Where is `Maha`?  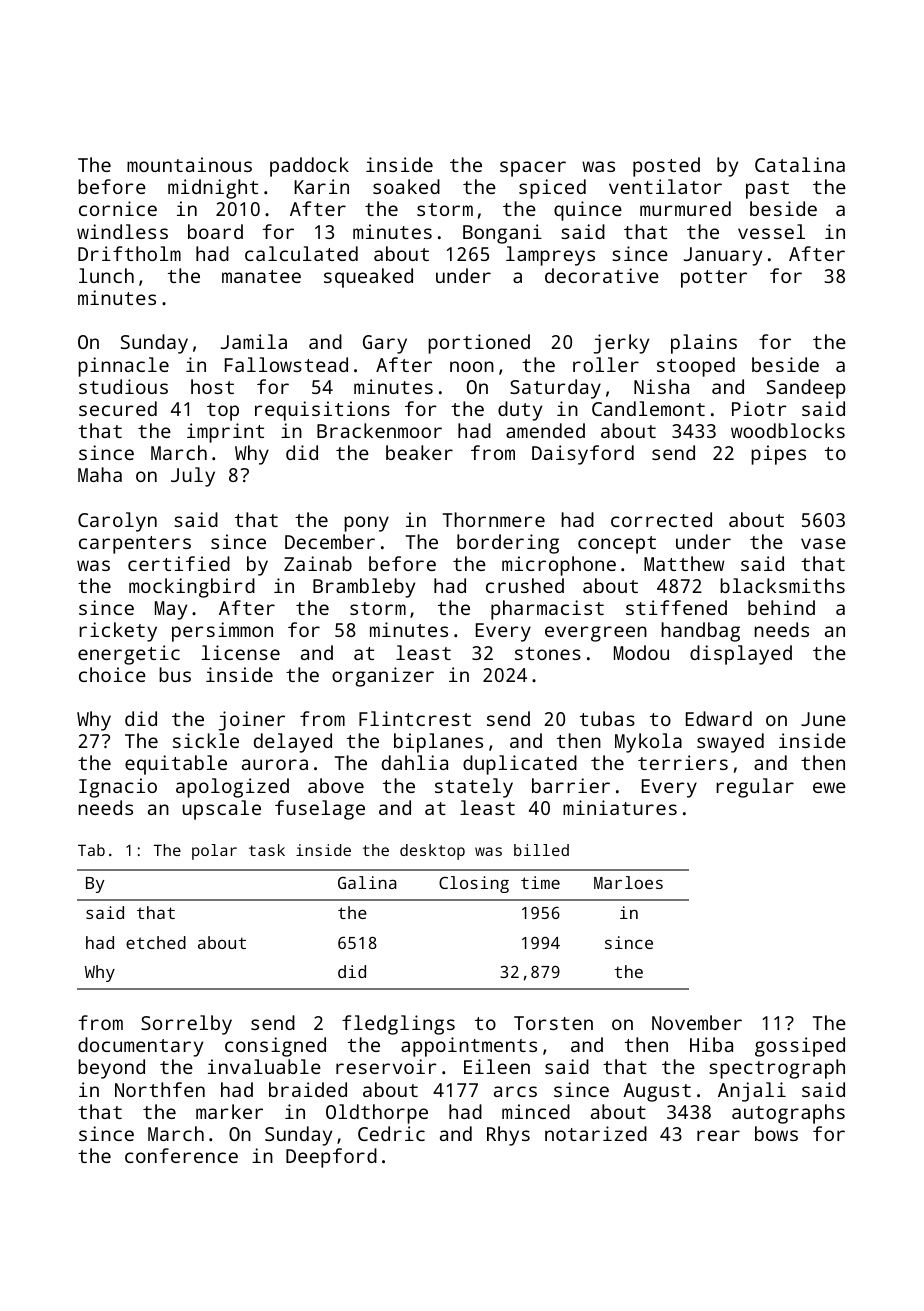 Maha is located at coordinates (100, 474).
